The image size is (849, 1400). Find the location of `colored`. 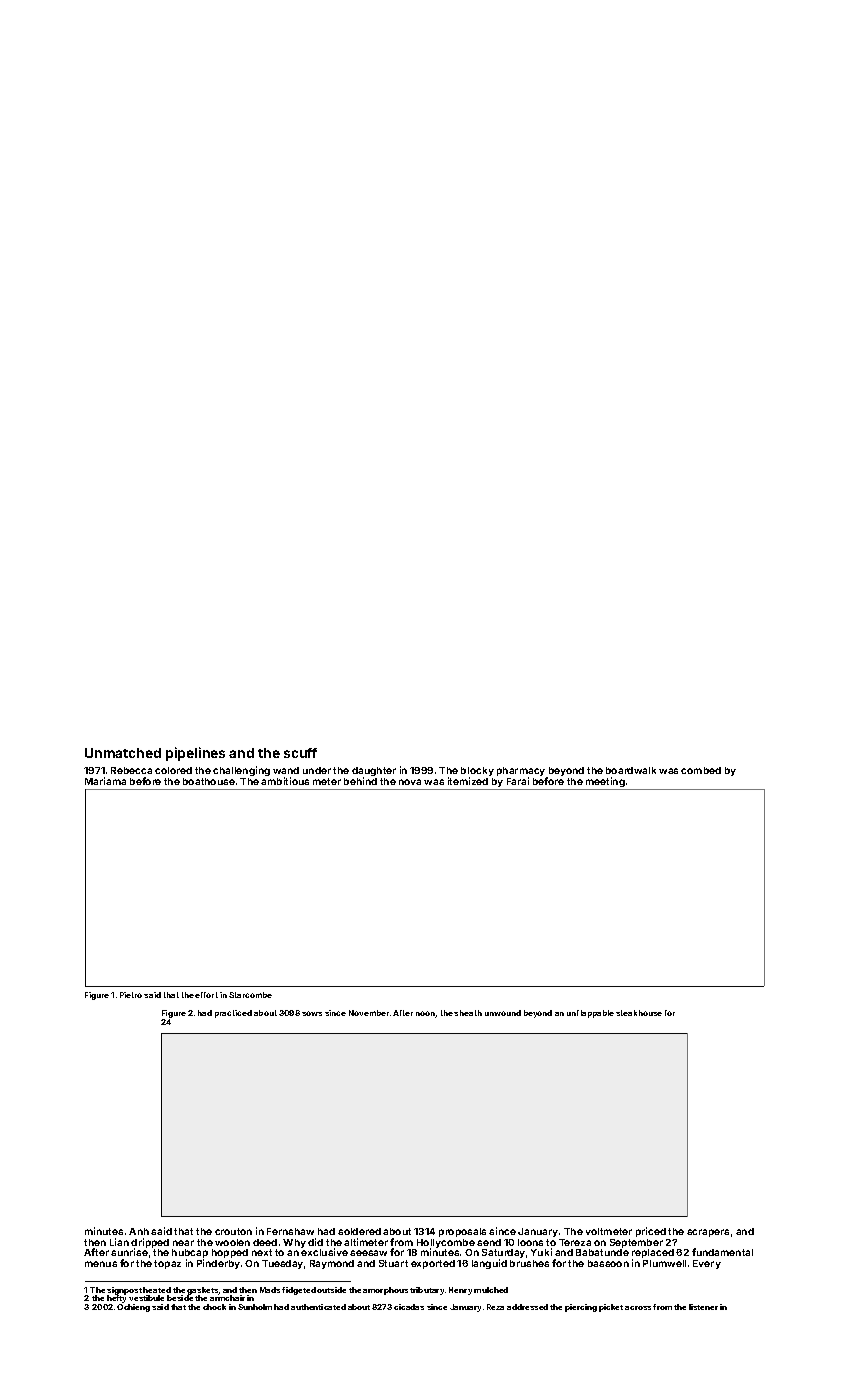

colored is located at coordinates (173, 770).
